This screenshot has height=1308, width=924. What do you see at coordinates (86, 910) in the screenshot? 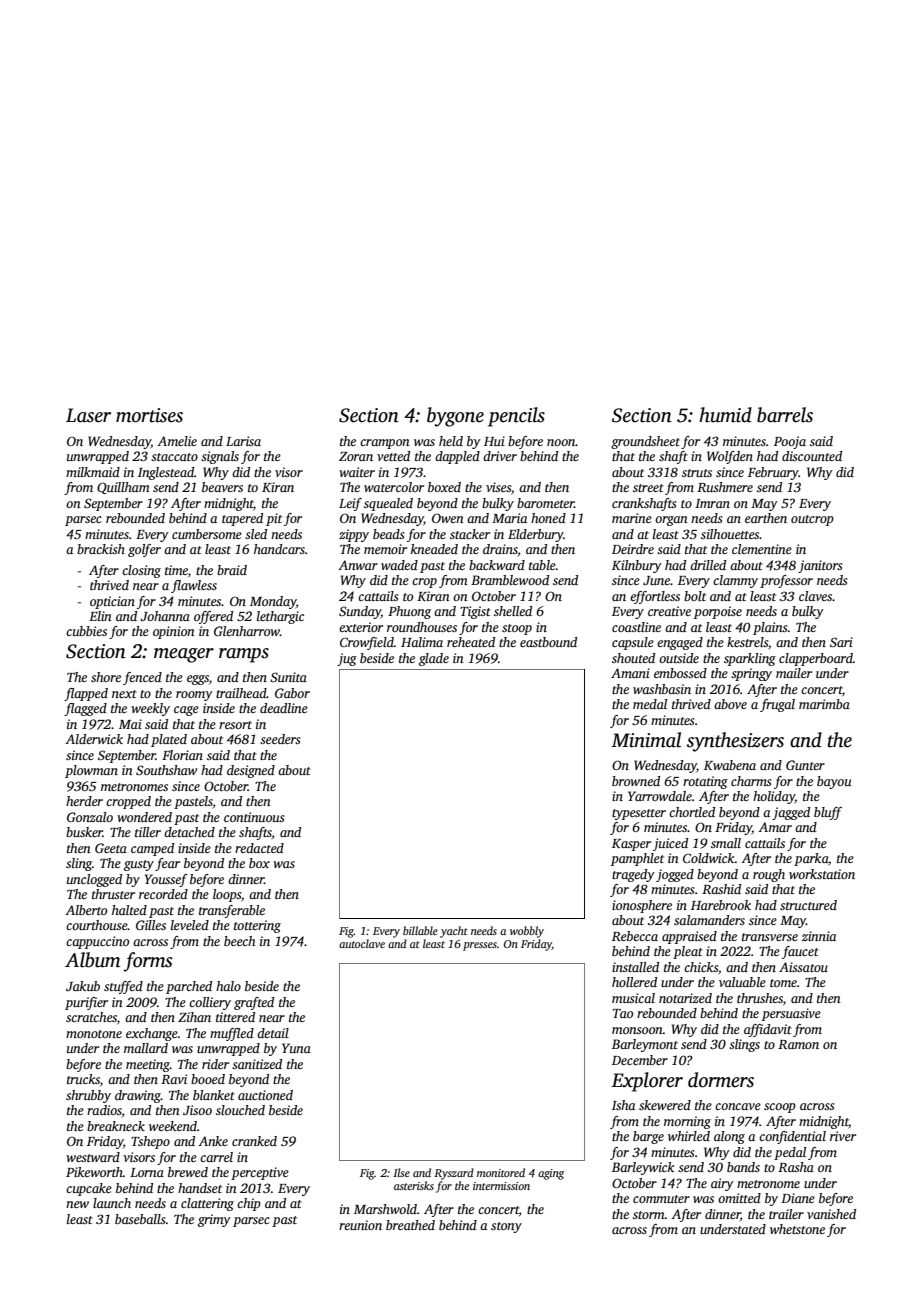
I see `Alberto` at bounding box center [86, 910].
